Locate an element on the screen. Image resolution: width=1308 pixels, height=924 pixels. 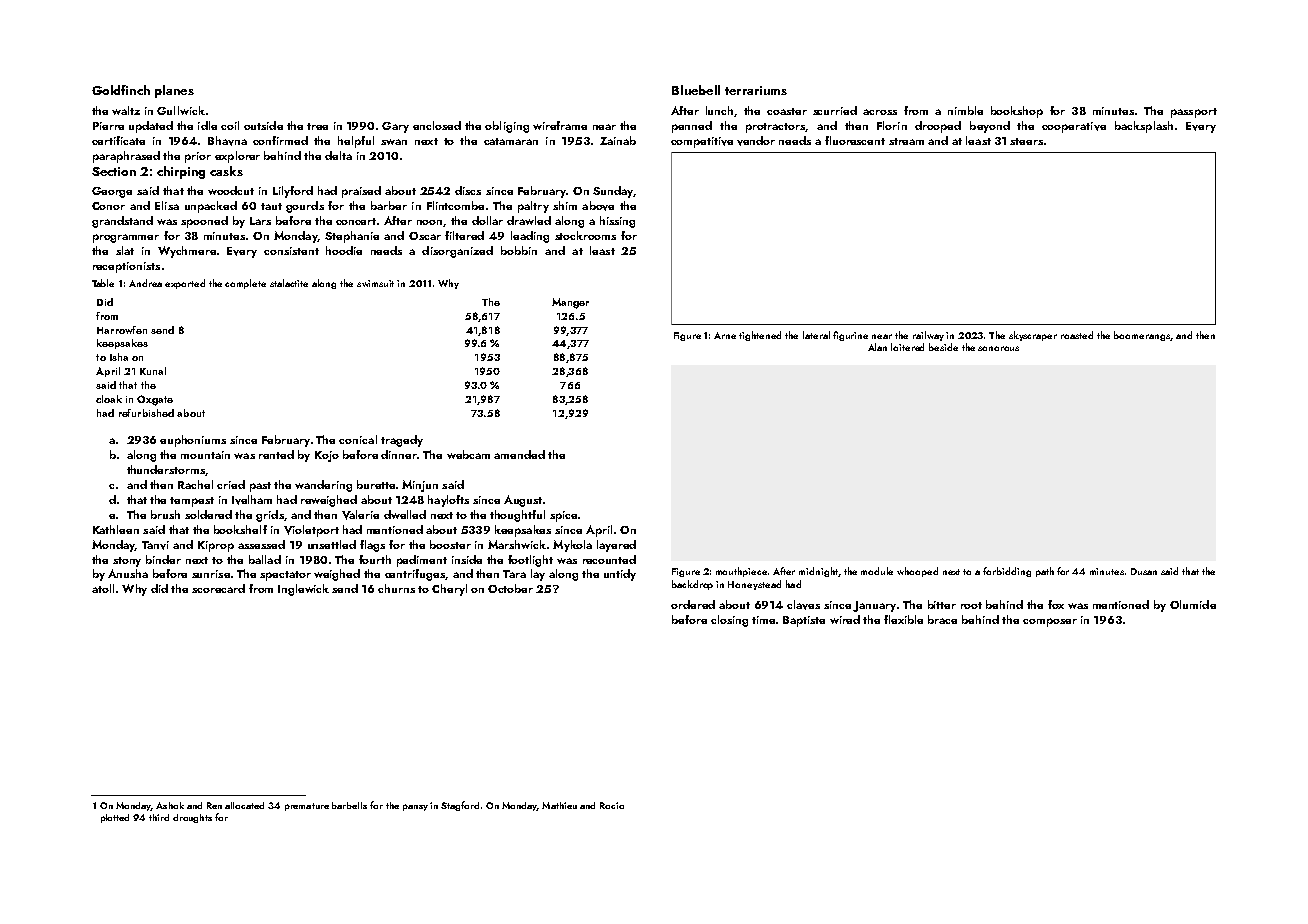
backsplash is located at coordinates (1144, 127).
